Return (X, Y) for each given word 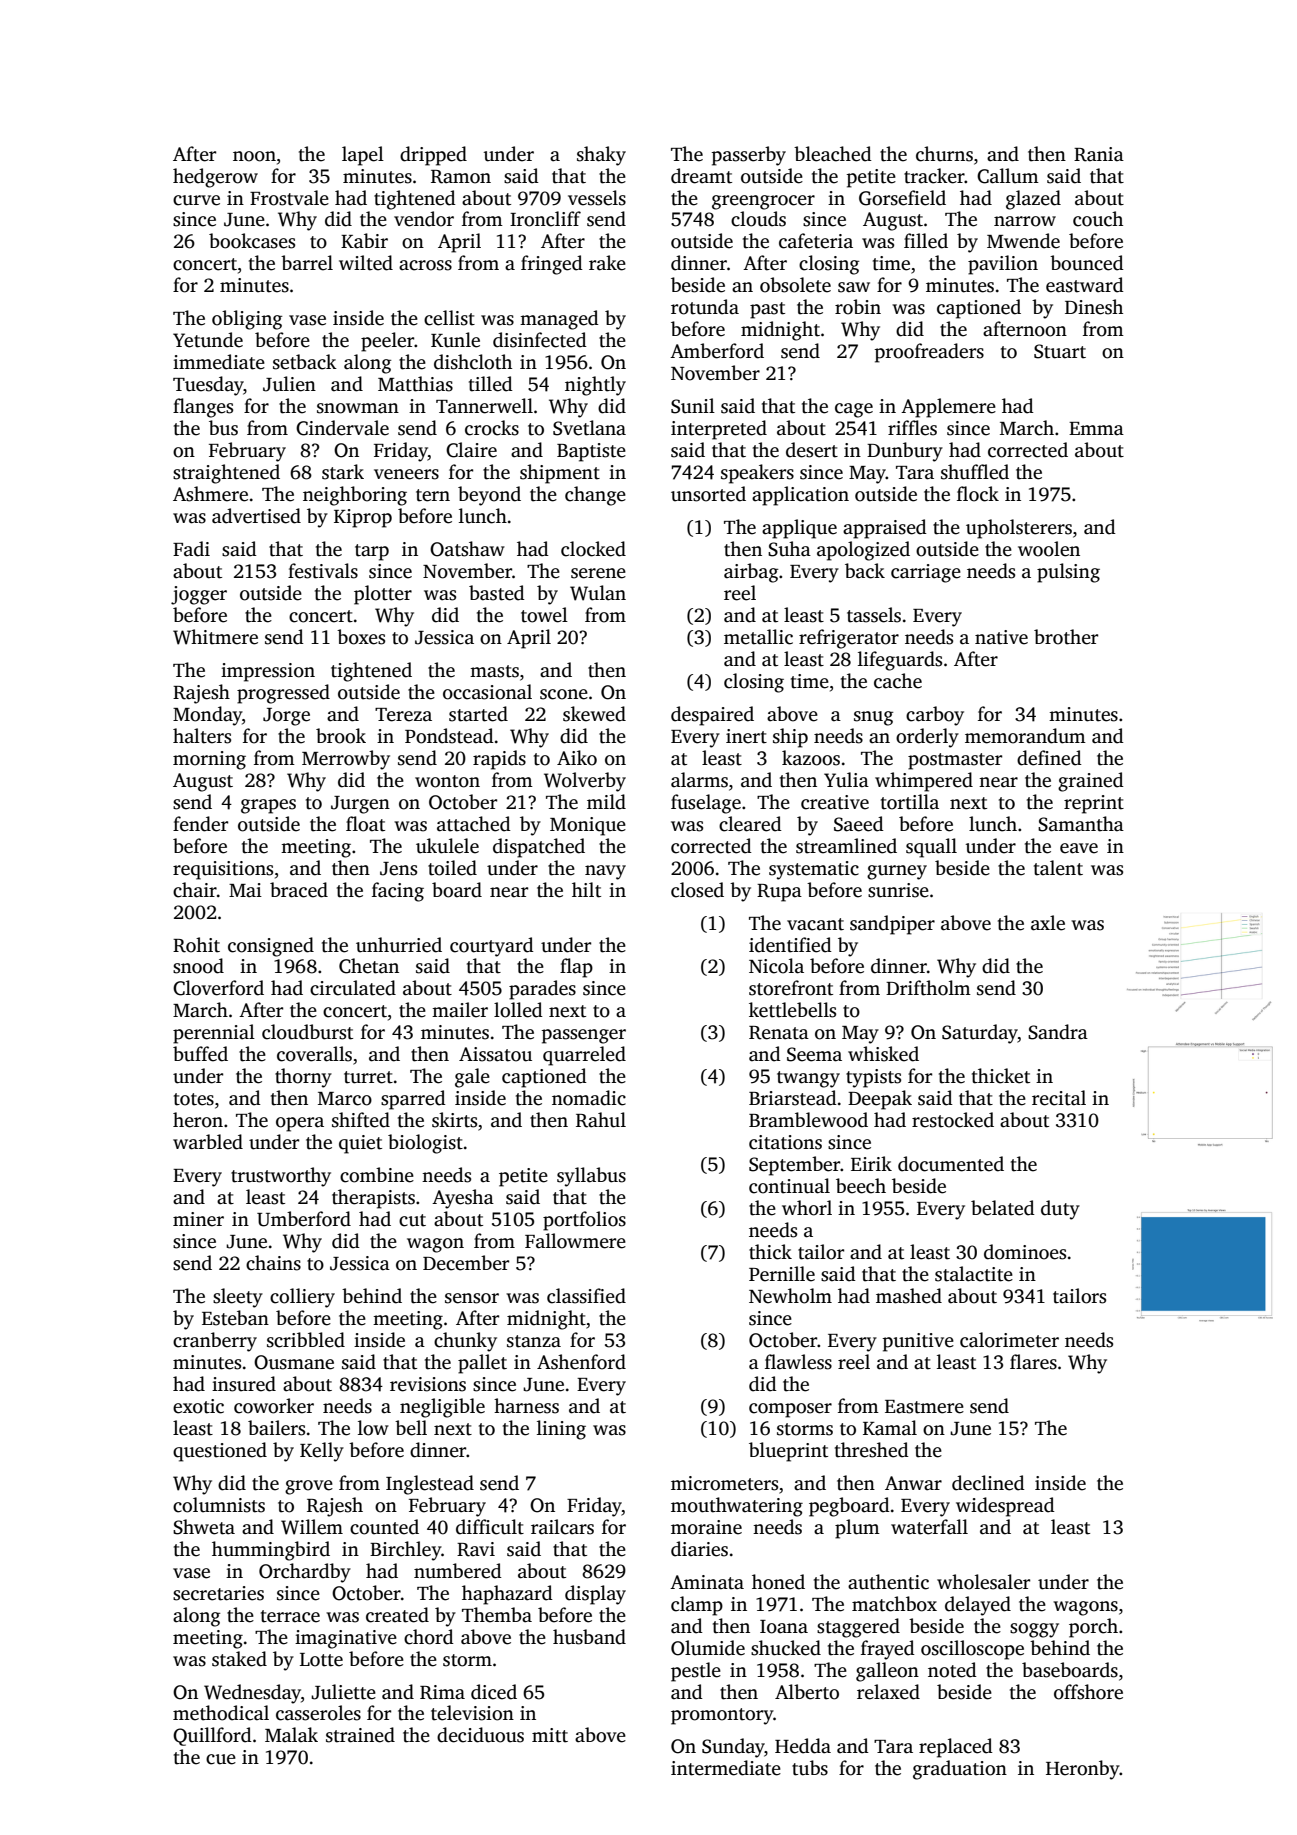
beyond (489, 496)
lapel (363, 156)
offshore (1088, 1692)
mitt (550, 1735)
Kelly (322, 1452)
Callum (1008, 176)
